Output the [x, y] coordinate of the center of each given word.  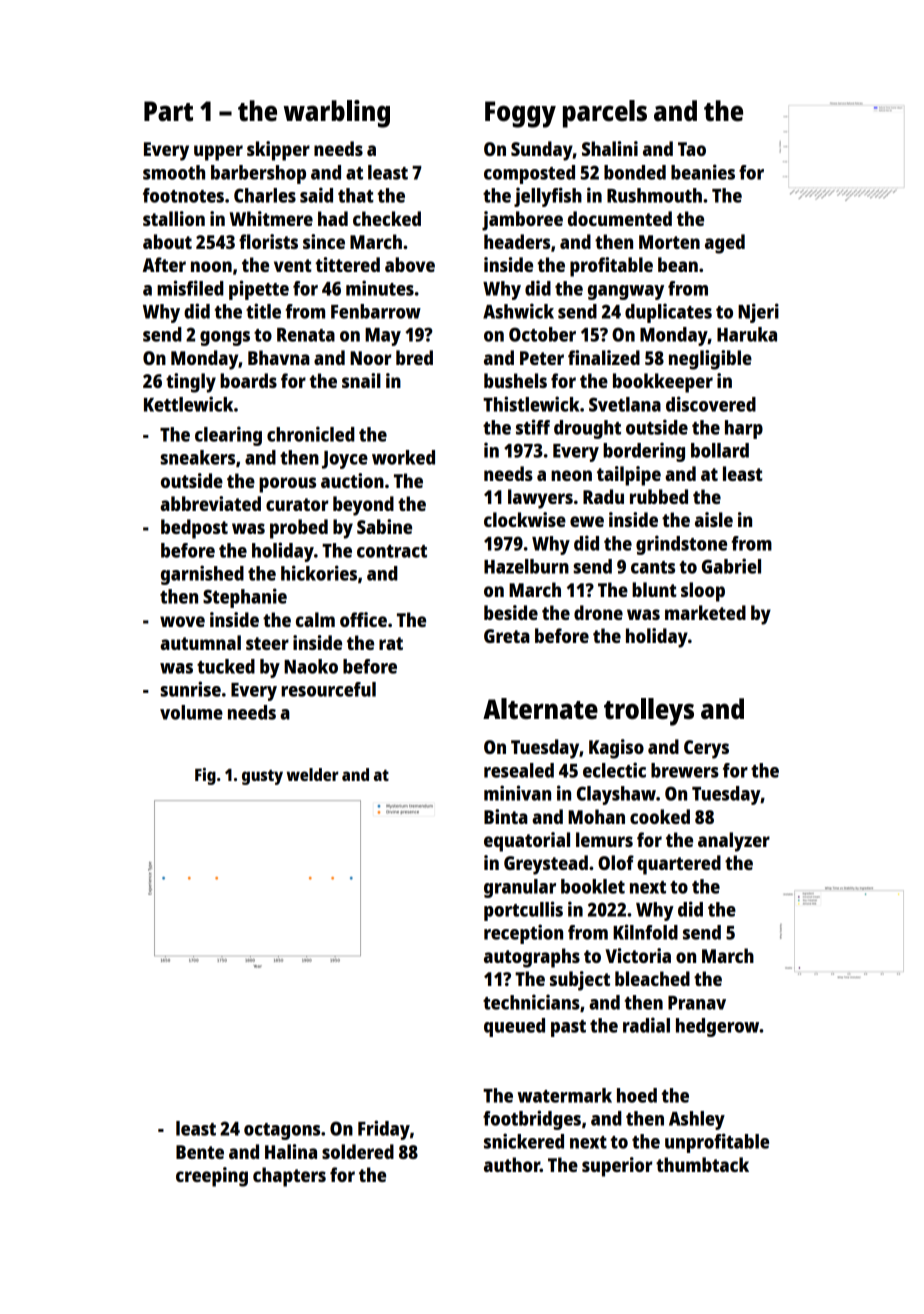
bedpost [194, 529]
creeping [212, 1177]
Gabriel [731, 566]
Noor [370, 358]
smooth [174, 172]
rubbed [659, 496]
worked [403, 457]
